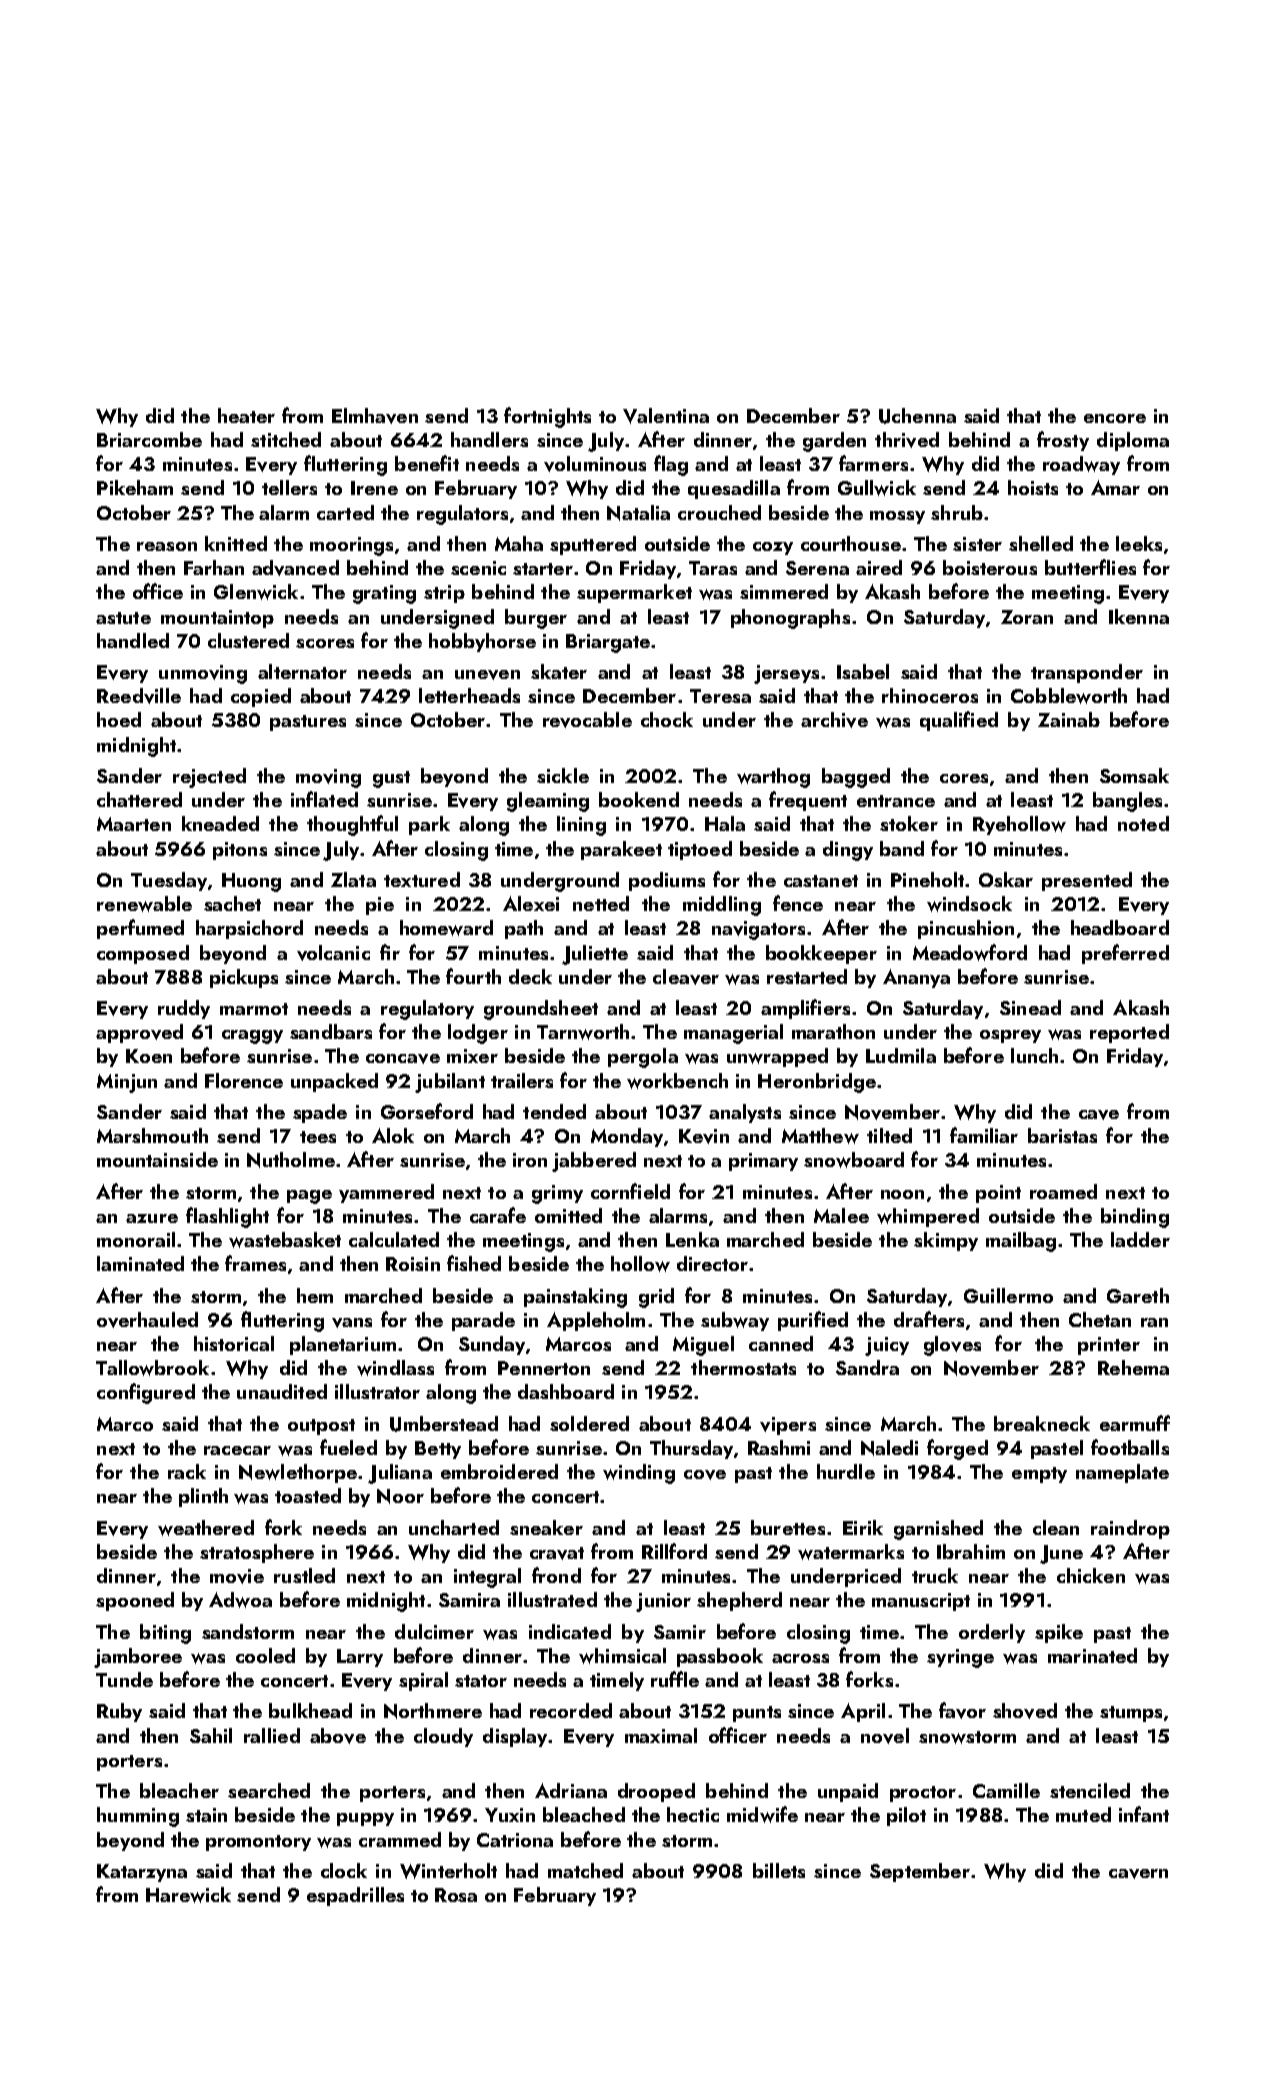 The width and height of the image is (1266, 2085). What do you see at coordinates (256, 592) in the image?
I see `Glenwick` at bounding box center [256, 592].
